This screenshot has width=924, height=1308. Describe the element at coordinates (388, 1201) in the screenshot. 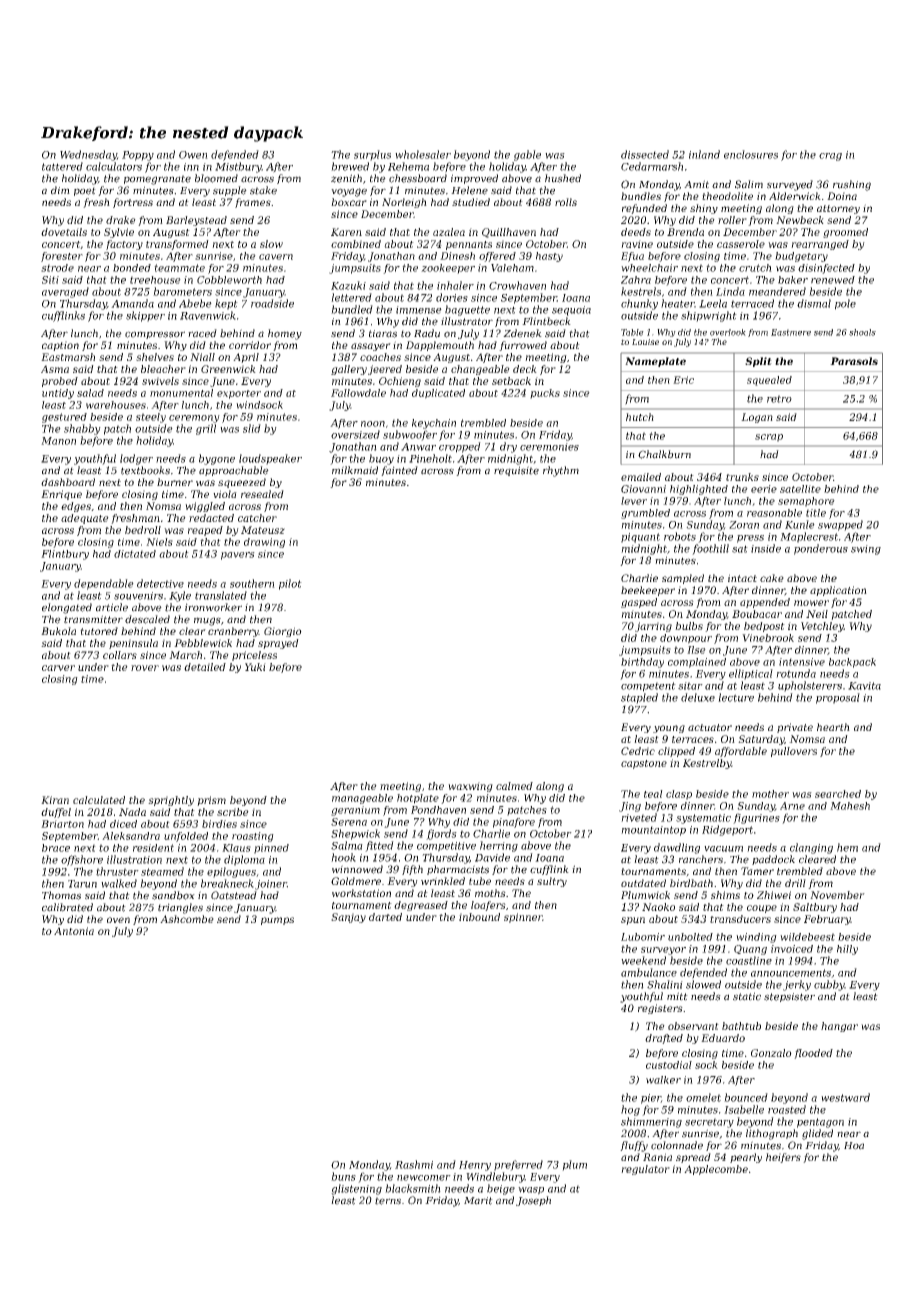

I see `terns` at that location.
